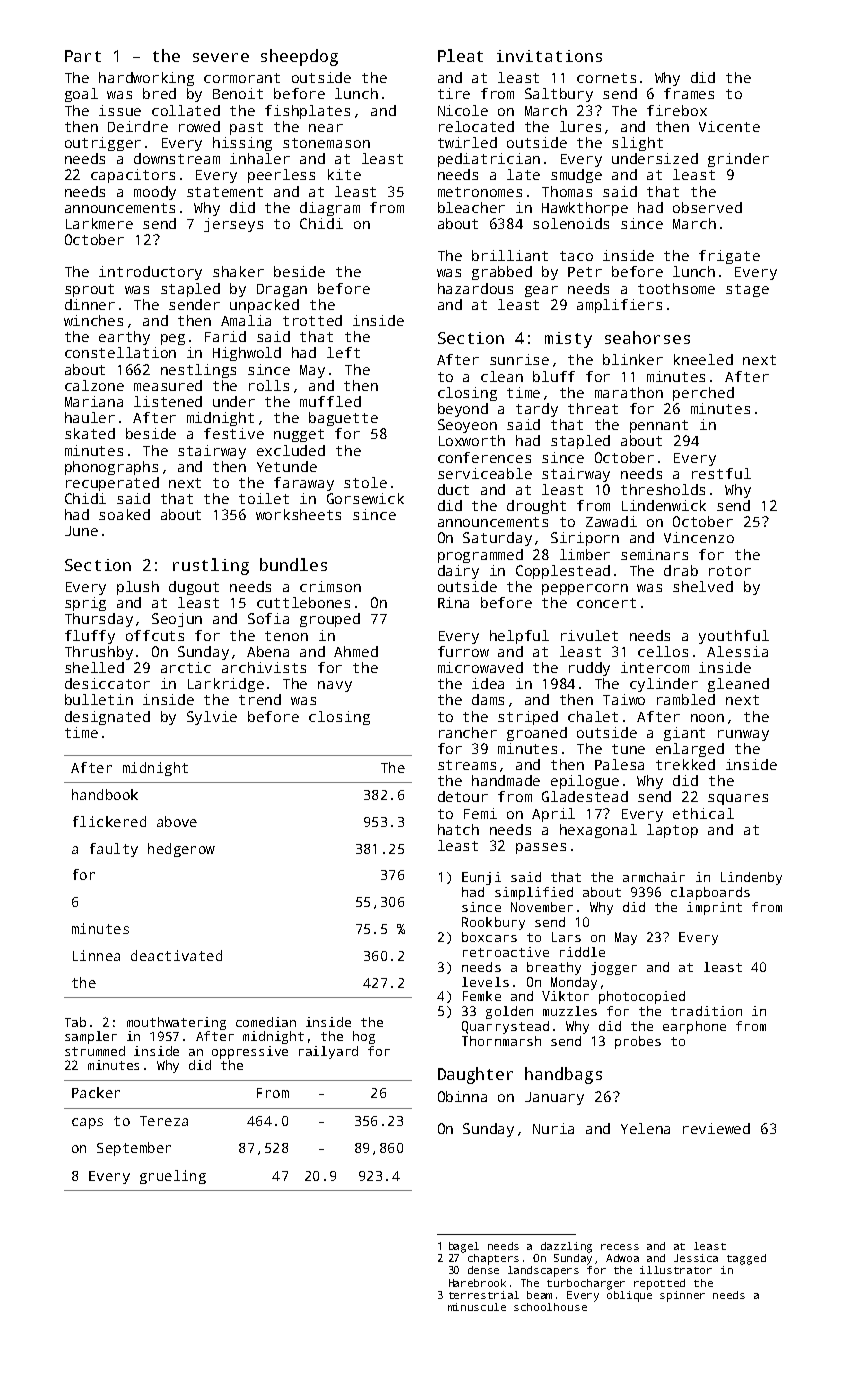 The image size is (849, 1400). Describe the element at coordinates (730, 571) in the document. I see `rotor` at that location.
